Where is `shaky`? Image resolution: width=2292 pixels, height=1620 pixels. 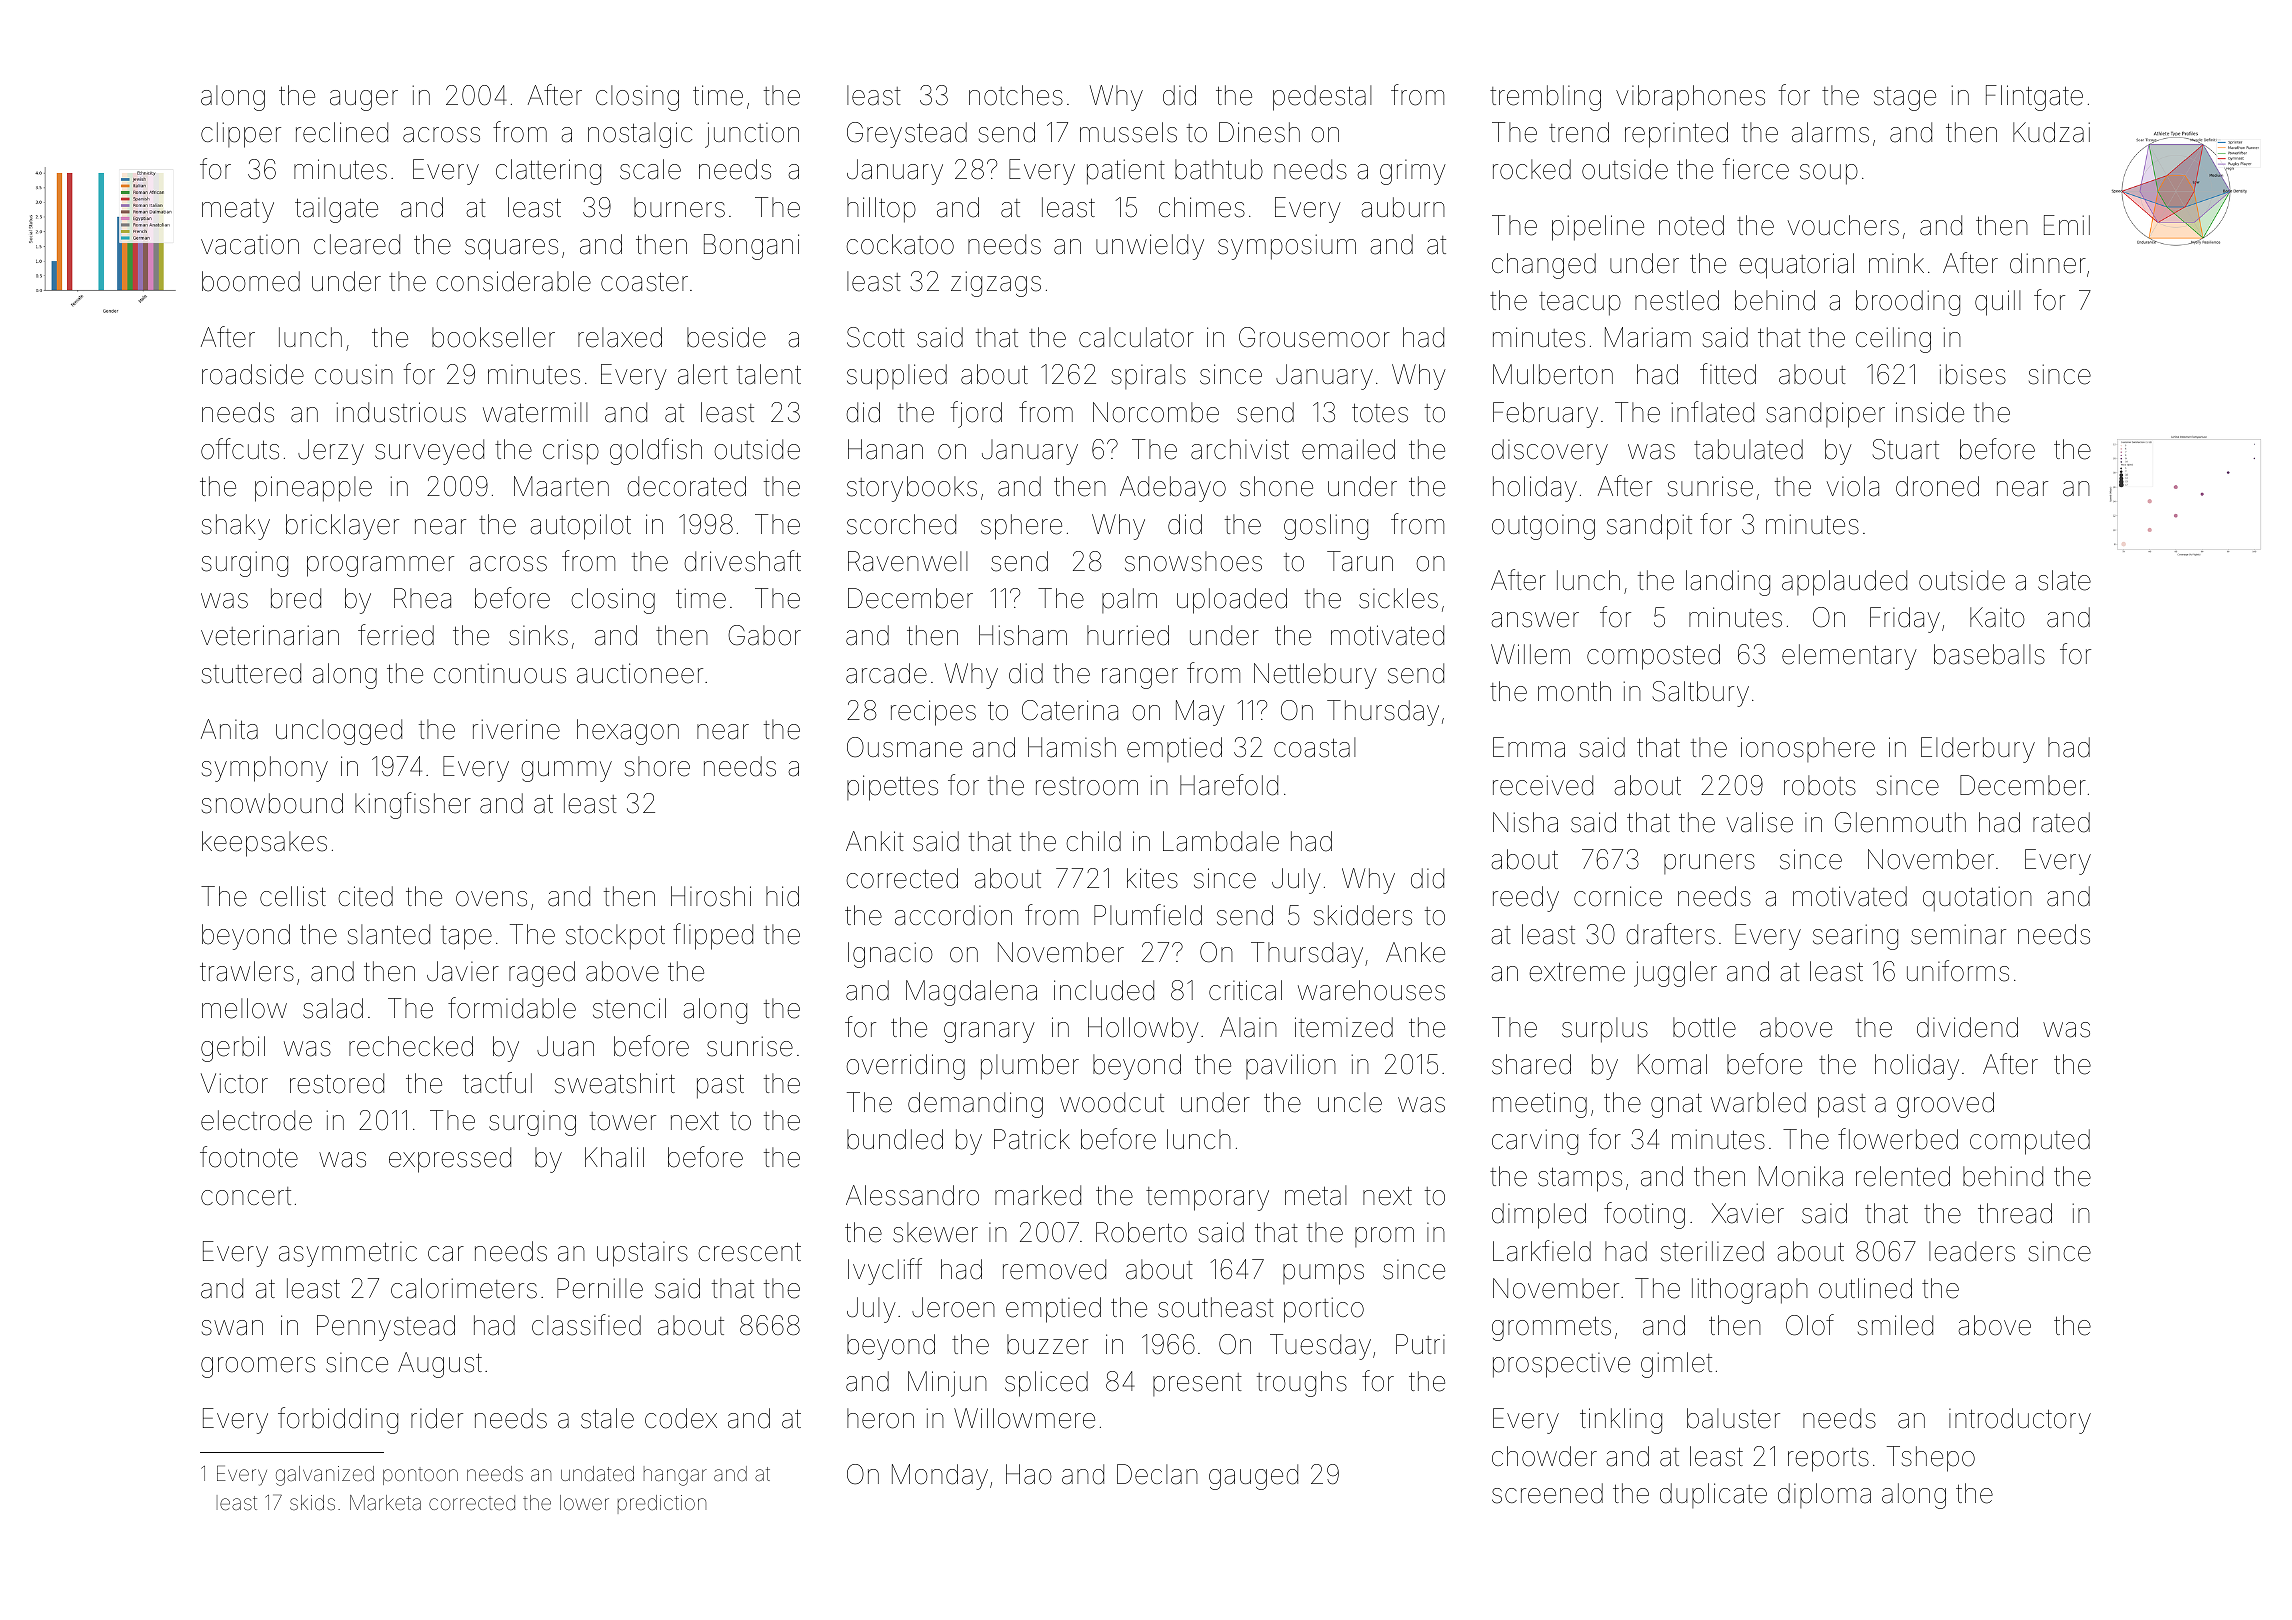 shaky is located at coordinates (236, 527).
